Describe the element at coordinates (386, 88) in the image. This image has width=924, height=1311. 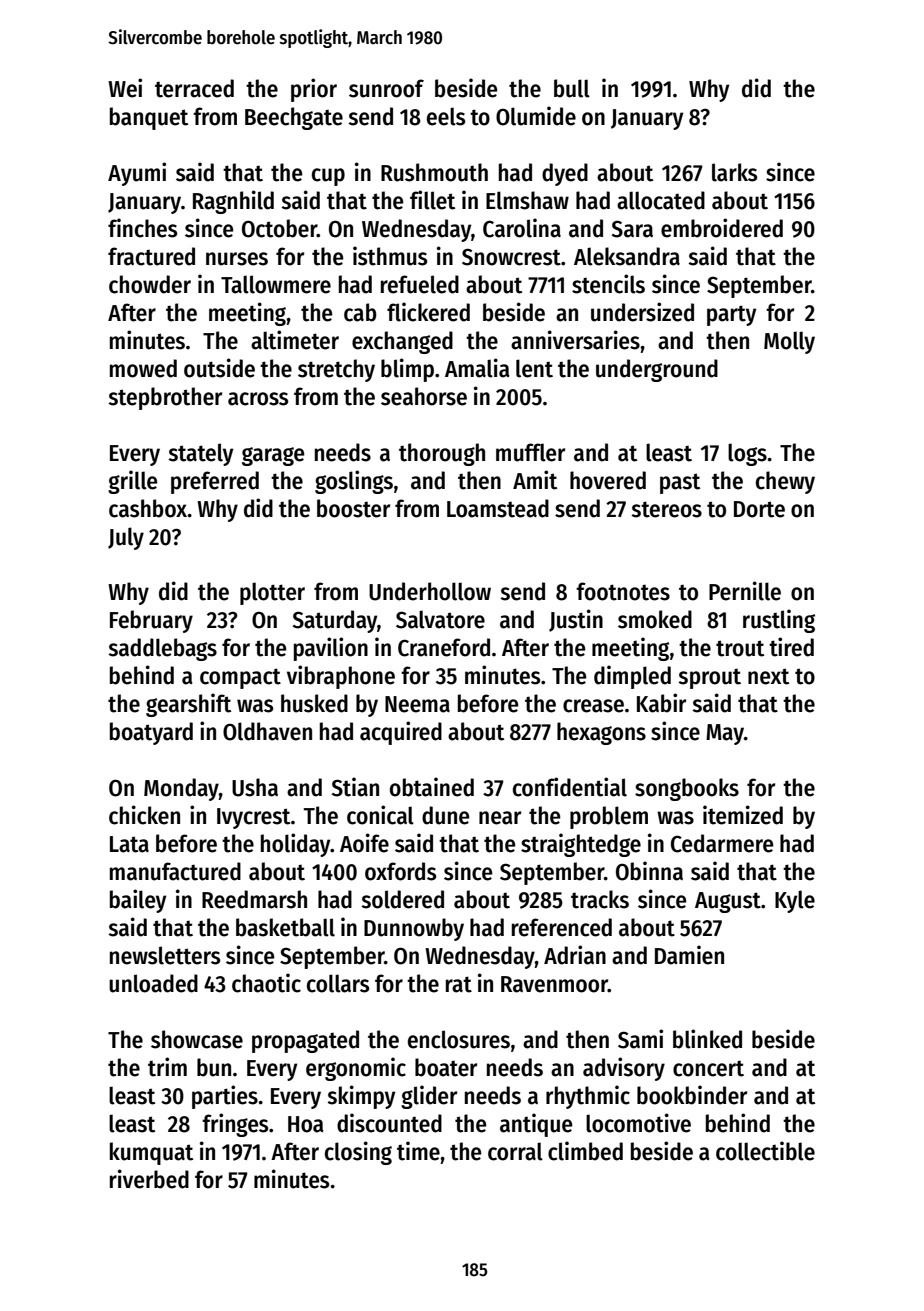
I see `sunroof` at that location.
